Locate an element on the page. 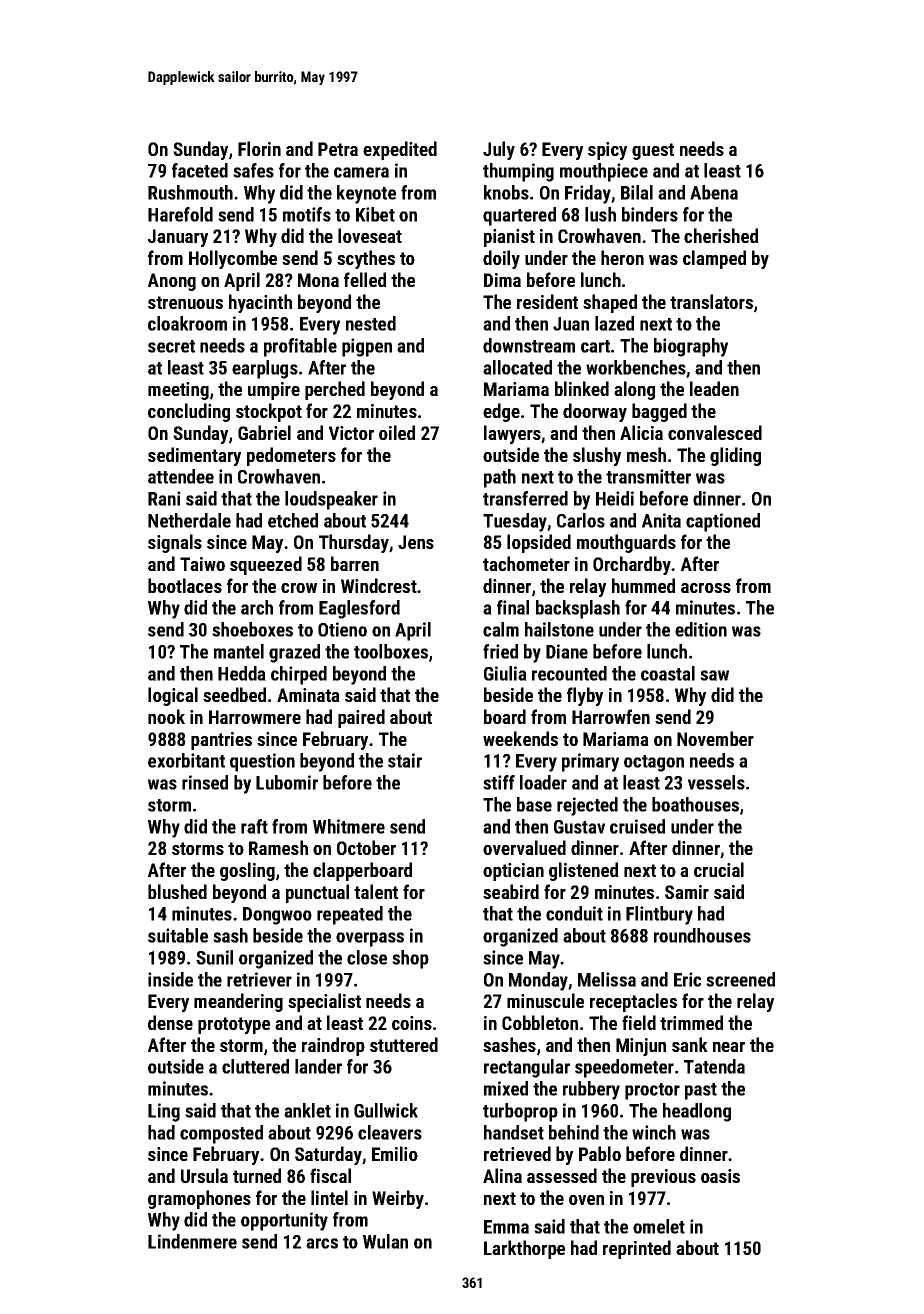 Image resolution: width=924 pixels, height=1314 pixels. suitable is located at coordinates (178, 935).
